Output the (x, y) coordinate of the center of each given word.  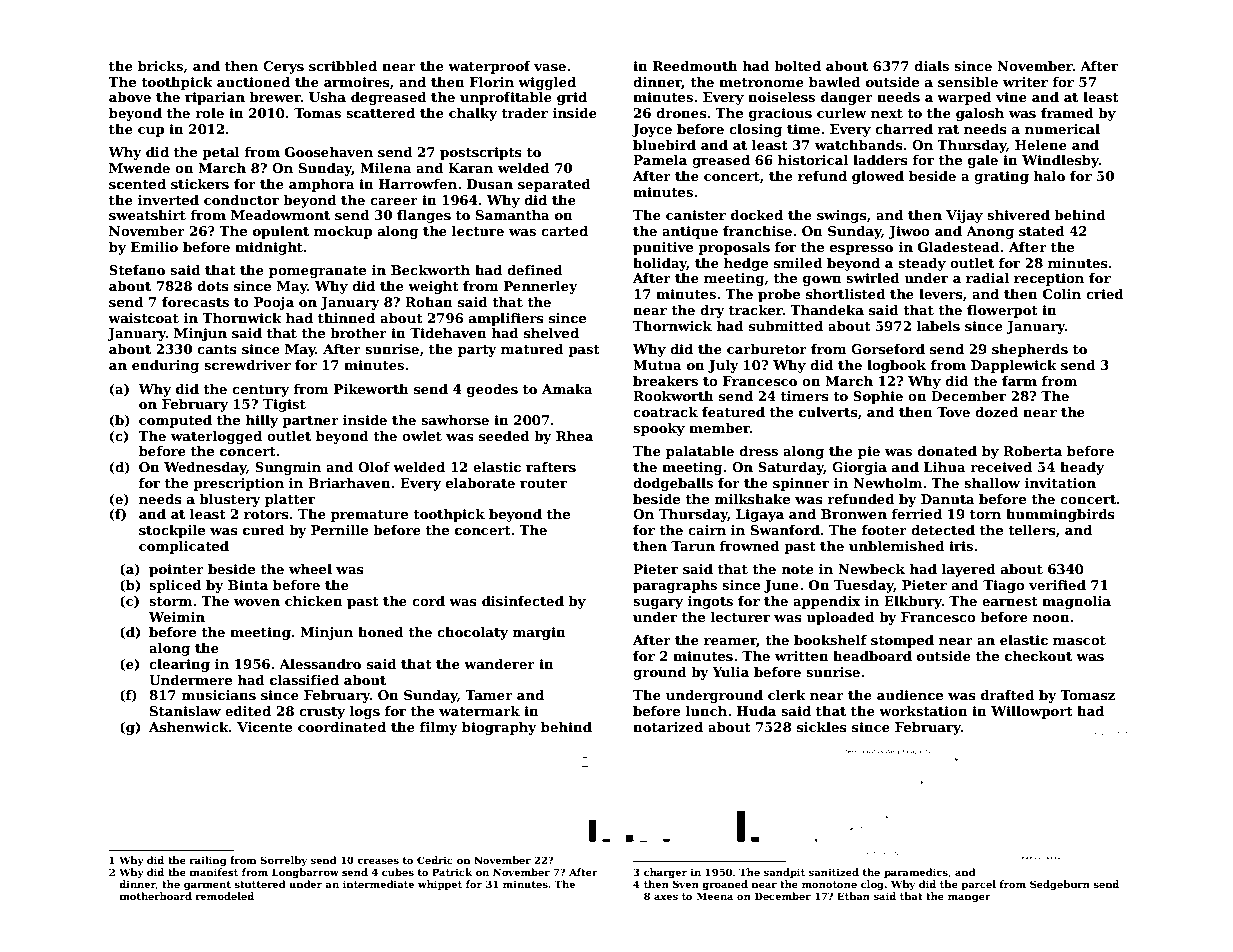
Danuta (948, 499)
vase (550, 67)
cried (1105, 294)
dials (931, 66)
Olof (374, 467)
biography (499, 728)
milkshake (752, 499)
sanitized (834, 872)
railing (208, 861)
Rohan (429, 302)
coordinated (342, 727)
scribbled (343, 66)
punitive (663, 248)
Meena (715, 896)
